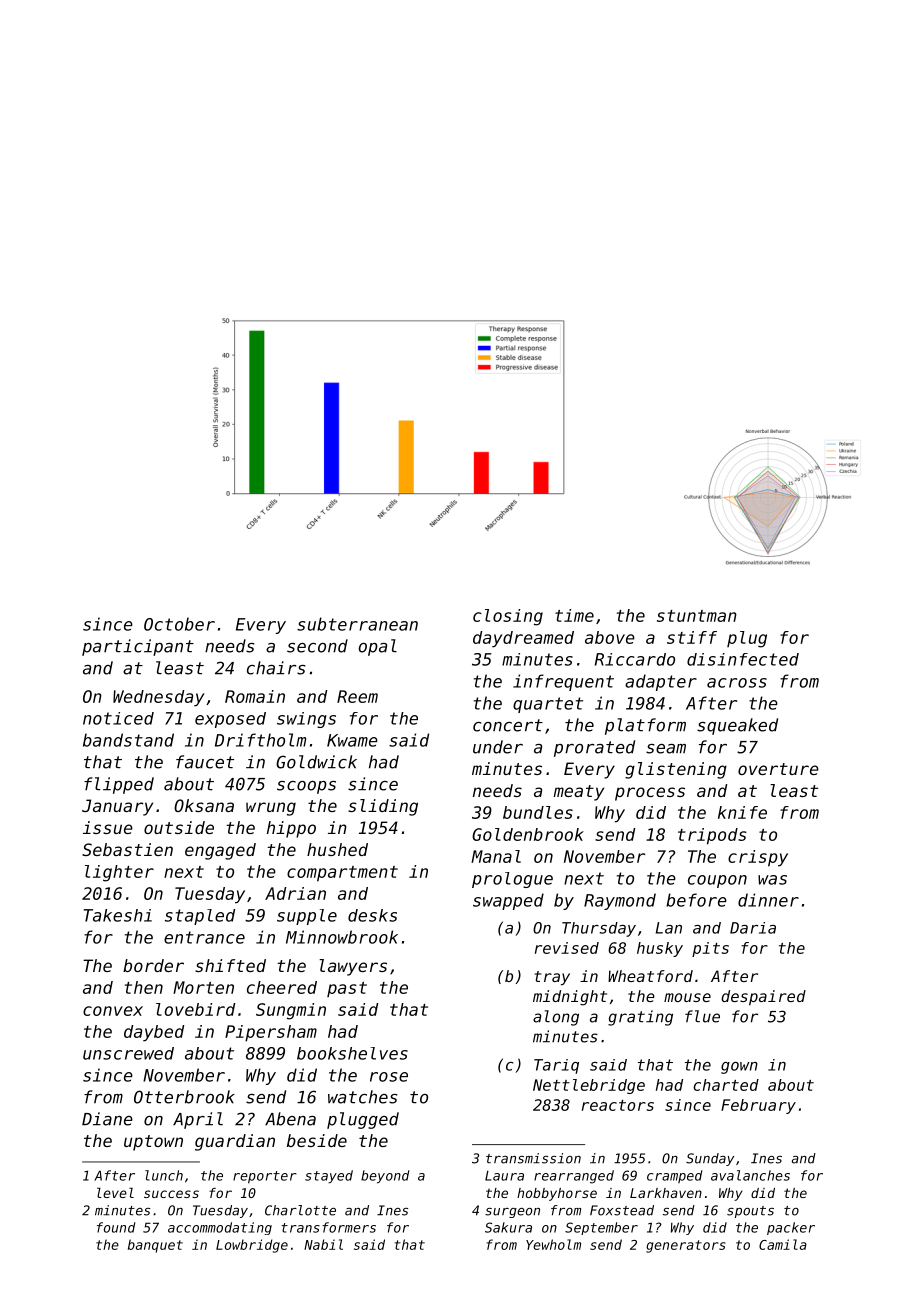 This screenshot has width=908, height=1316. I want to click on gown, so click(739, 1068).
